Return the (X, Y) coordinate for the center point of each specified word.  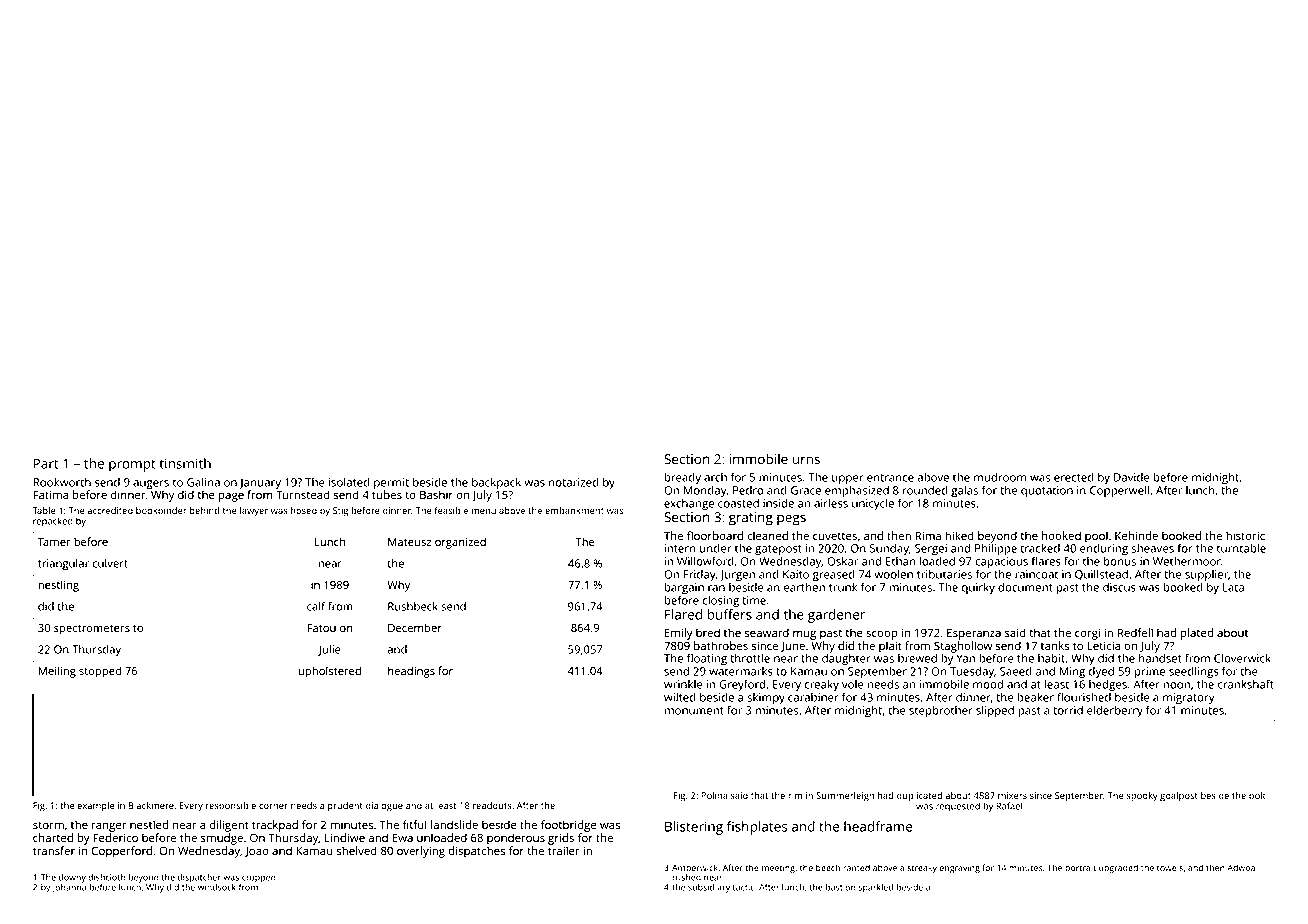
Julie (329, 650)
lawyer (254, 512)
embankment (574, 510)
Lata (1233, 587)
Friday (700, 576)
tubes (387, 494)
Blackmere (151, 805)
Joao (257, 852)
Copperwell (1119, 491)
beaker (1035, 697)
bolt (1257, 795)
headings (411, 672)
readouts (492, 805)
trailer (564, 850)
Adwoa (1241, 867)
